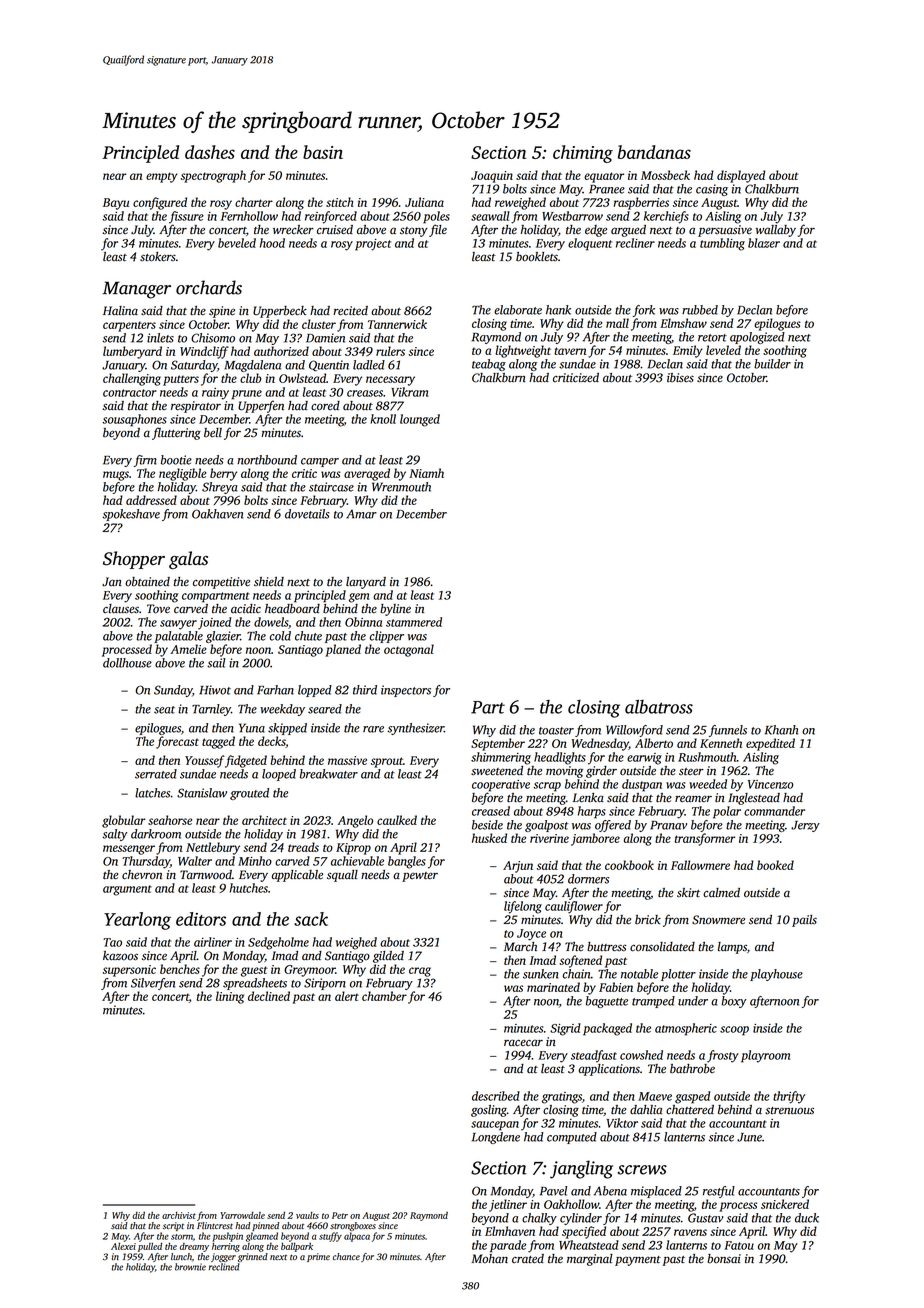 The width and height of the screenshot is (924, 1308). I want to click on northbound, so click(267, 460).
